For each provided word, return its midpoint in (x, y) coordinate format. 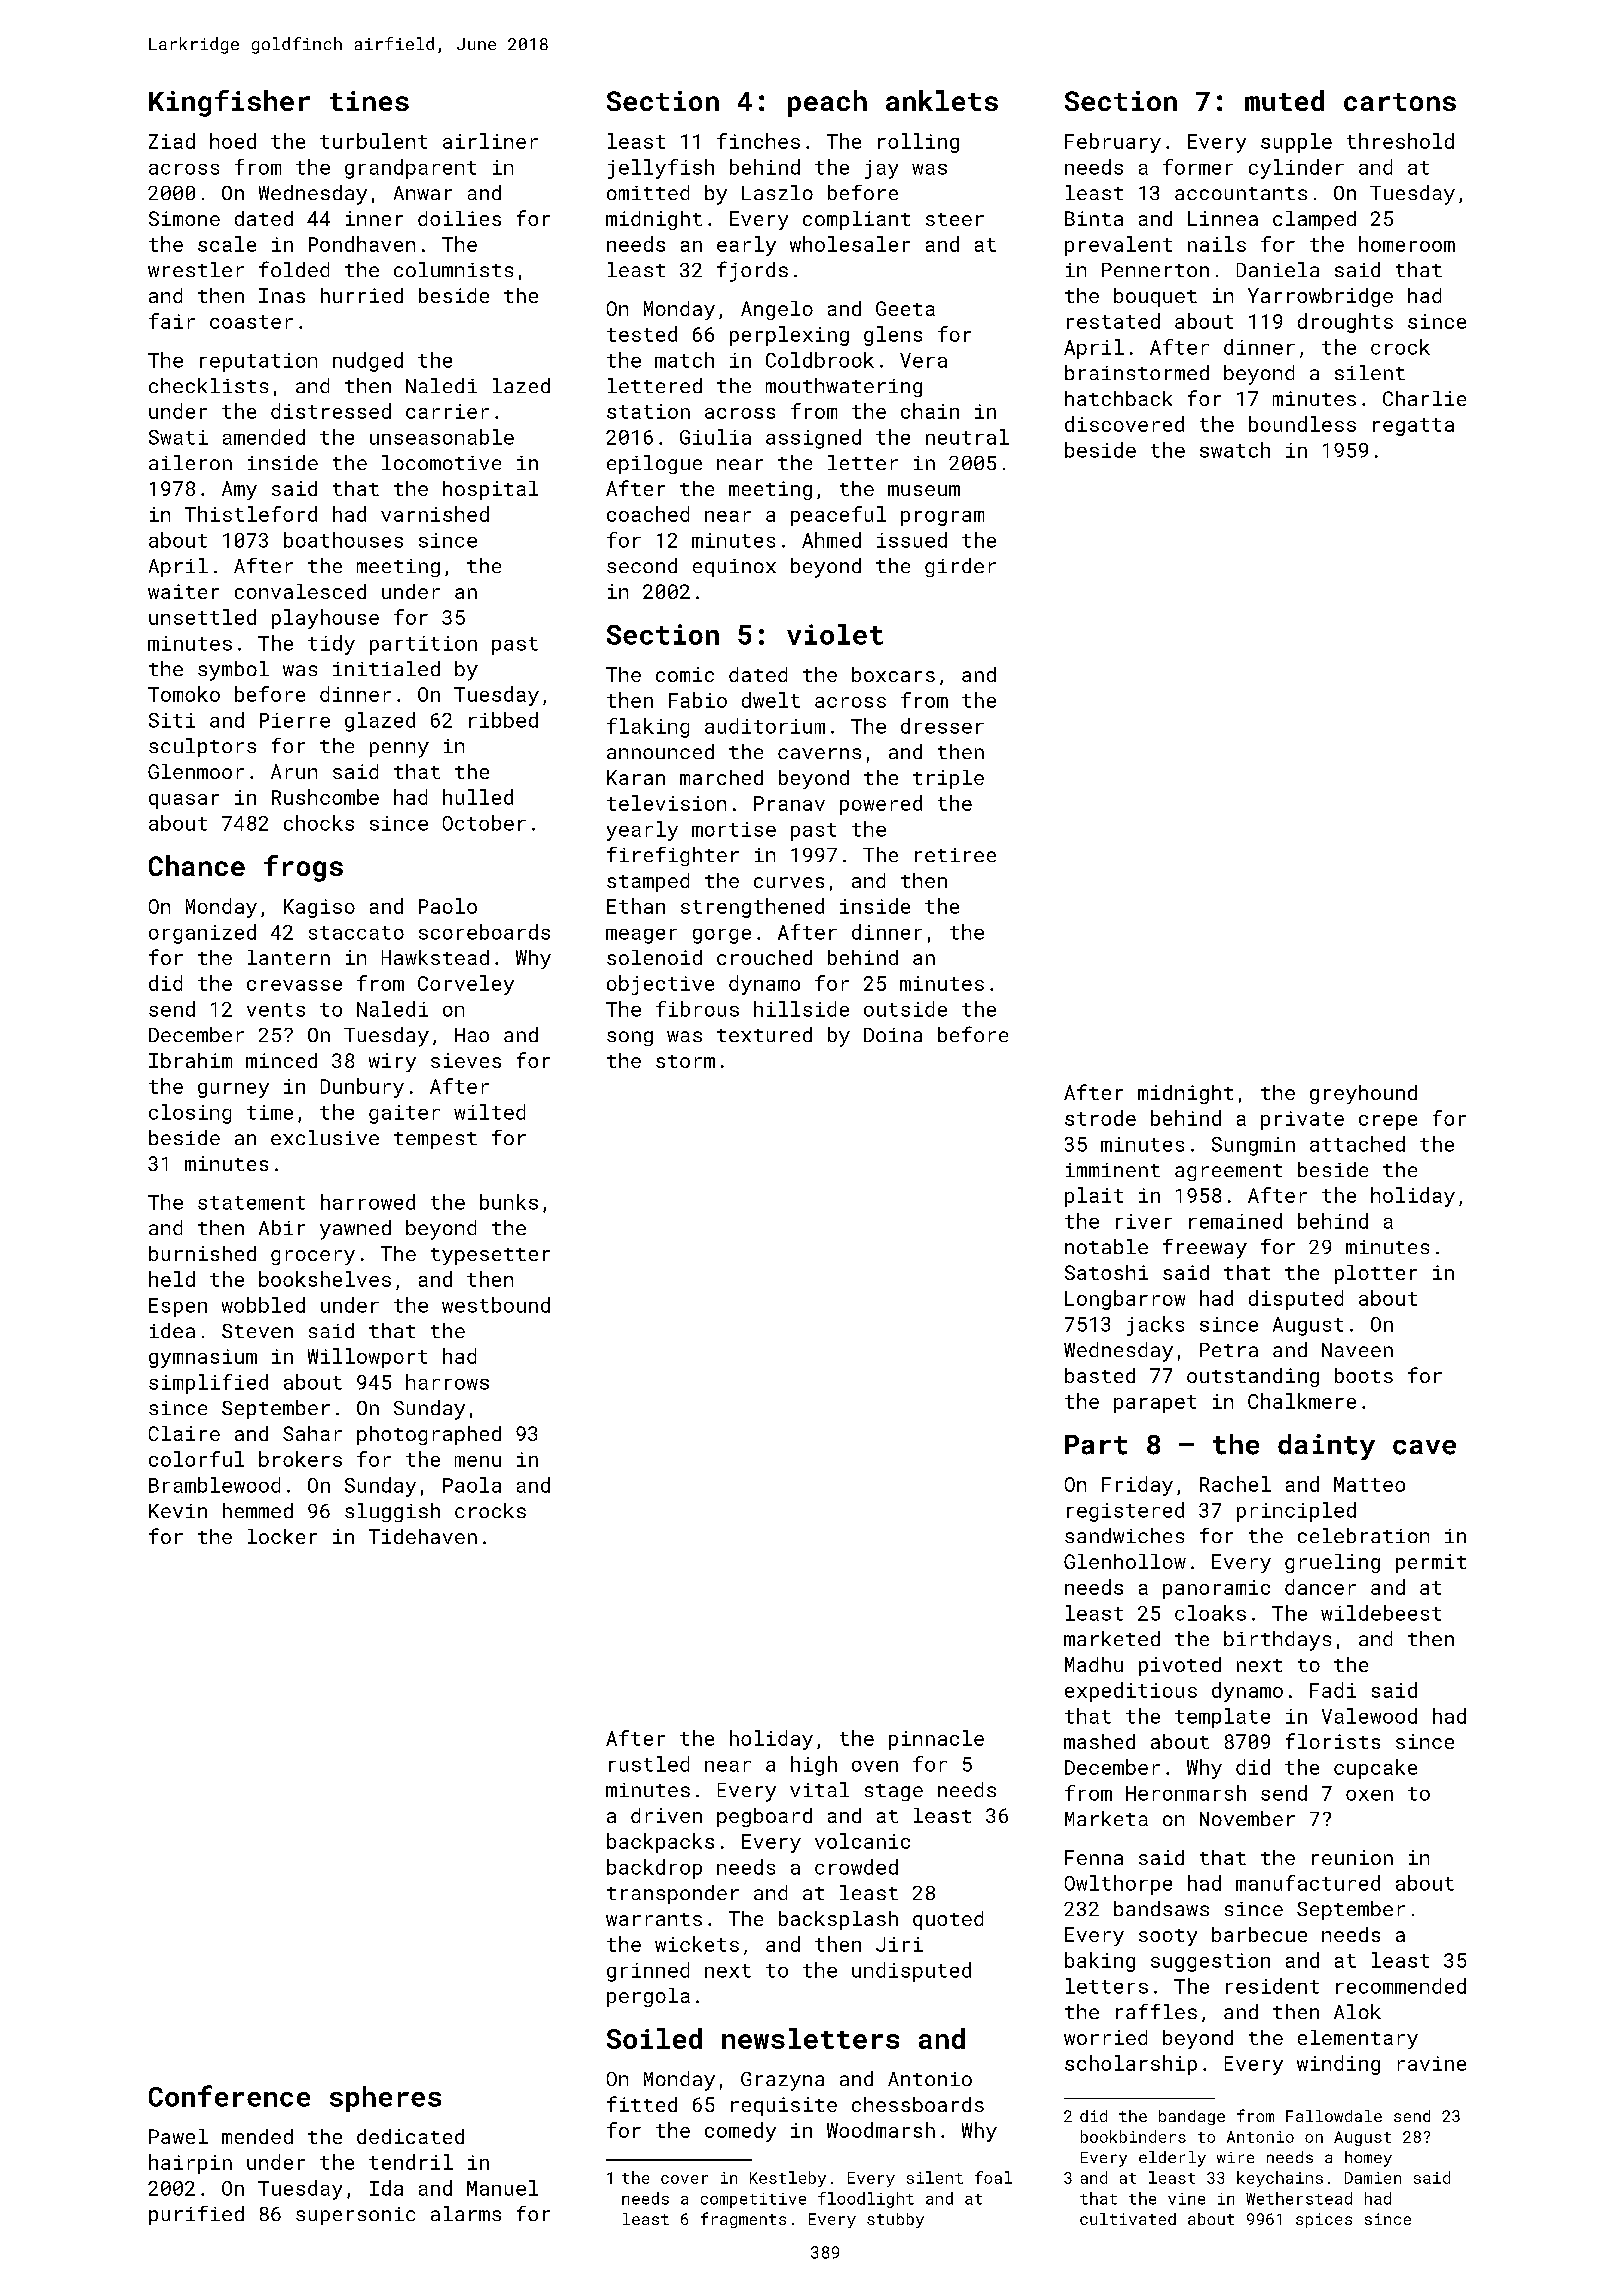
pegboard (764, 1817)
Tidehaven (423, 1536)
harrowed (368, 1202)
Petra (1229, 1350)
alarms (466, 2213)
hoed (233, 141)
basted (1100, 1375)
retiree (955, 855)
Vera (923, 360)
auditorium (765, 726)
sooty (1168, 1937)
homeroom (1407, 244)
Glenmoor (196, 771)
